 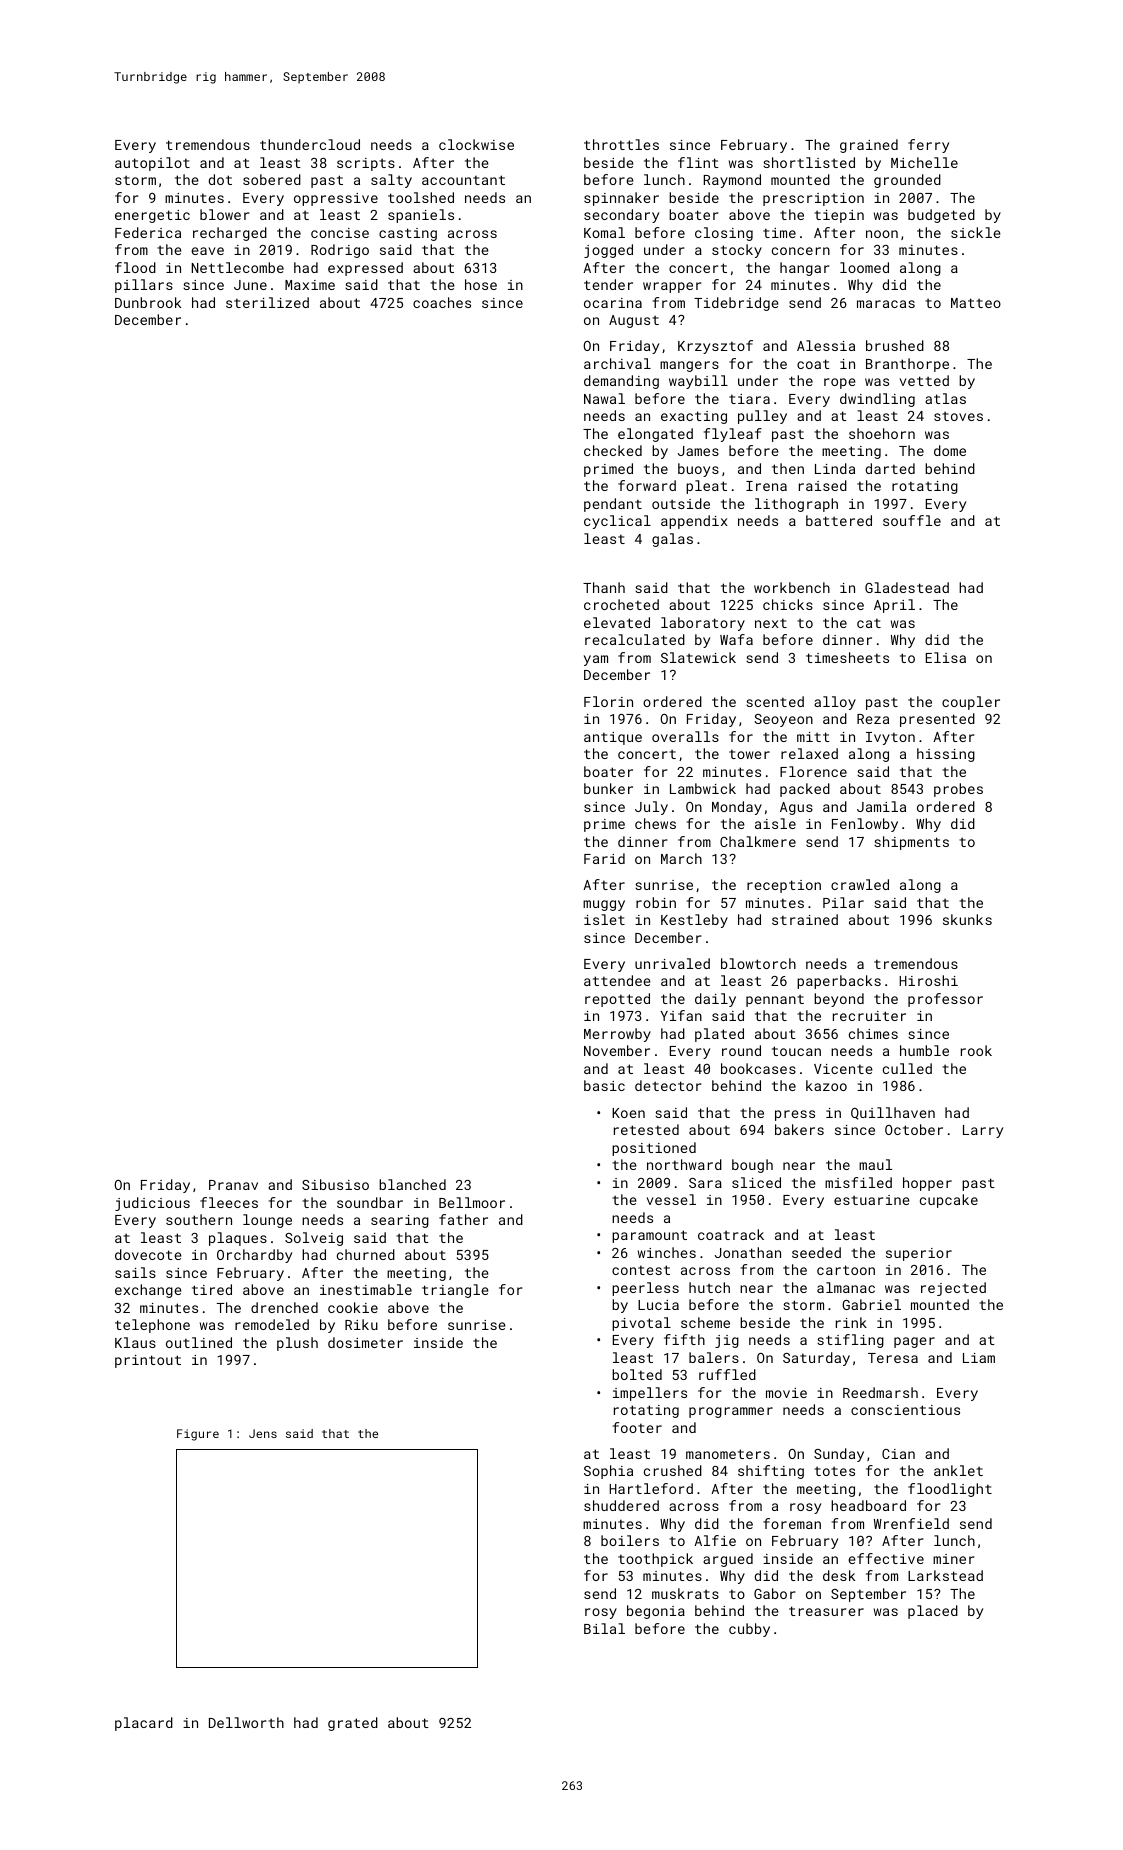 I want to click on contest, so click(x=641, y=1270).
